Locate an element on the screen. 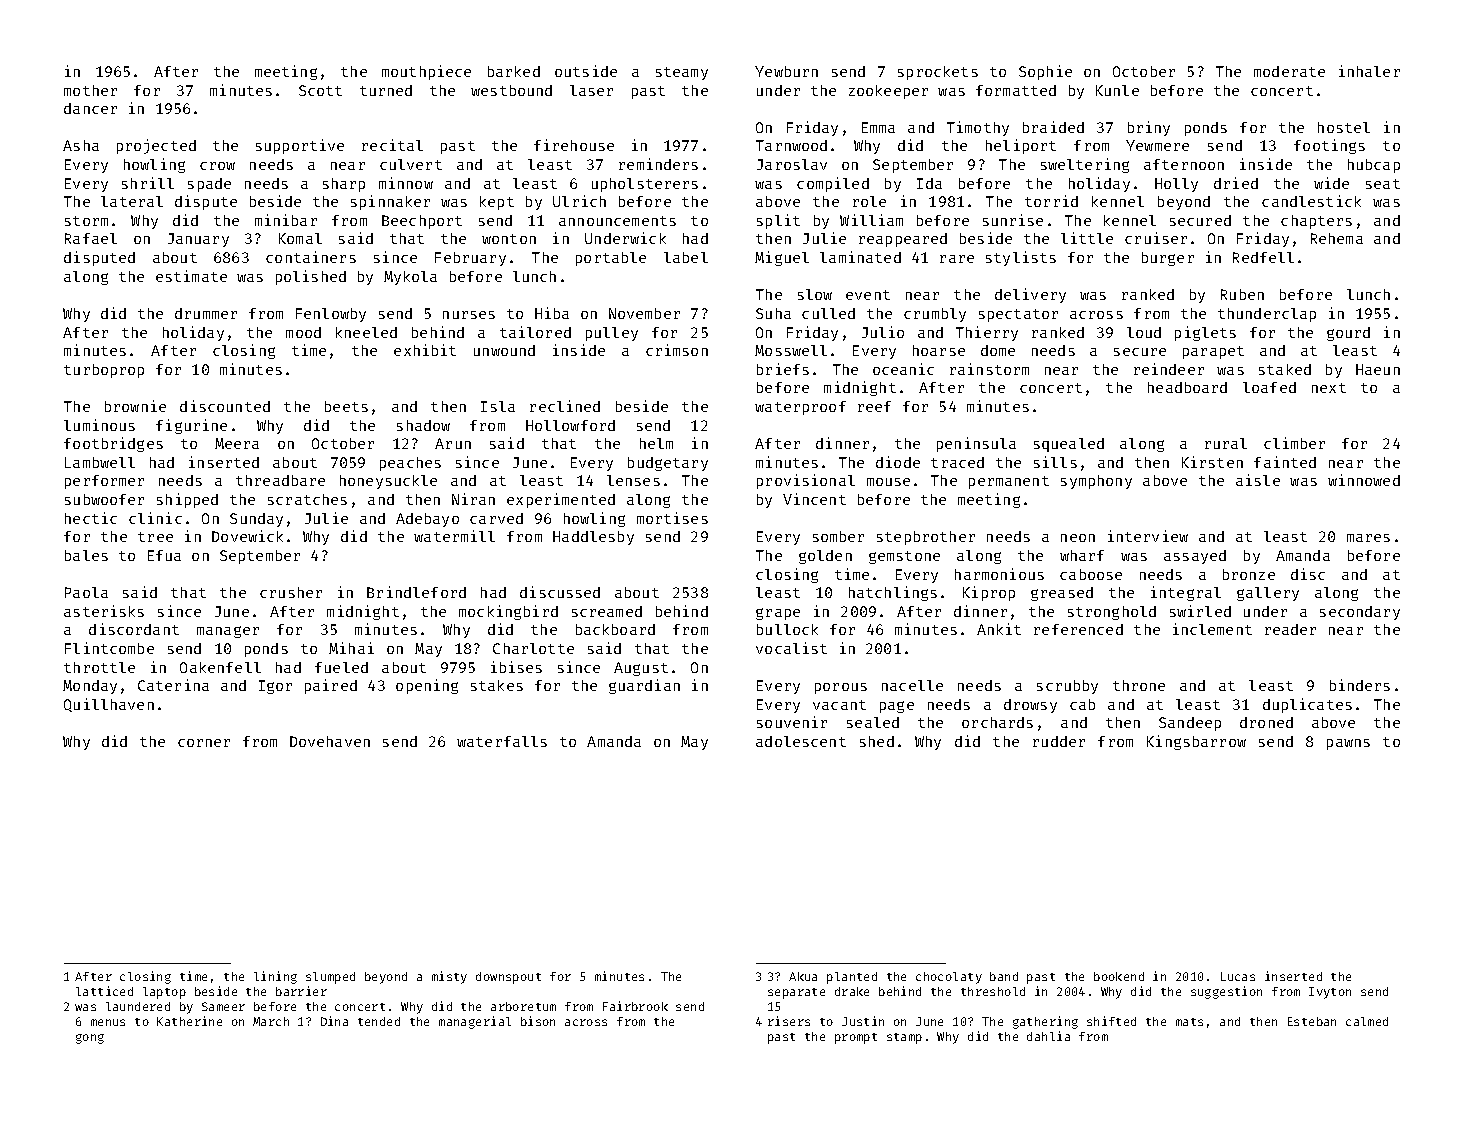 The width and height of the screenshot is (1465, 1132). downspout is located at coordinates (508, 978).
